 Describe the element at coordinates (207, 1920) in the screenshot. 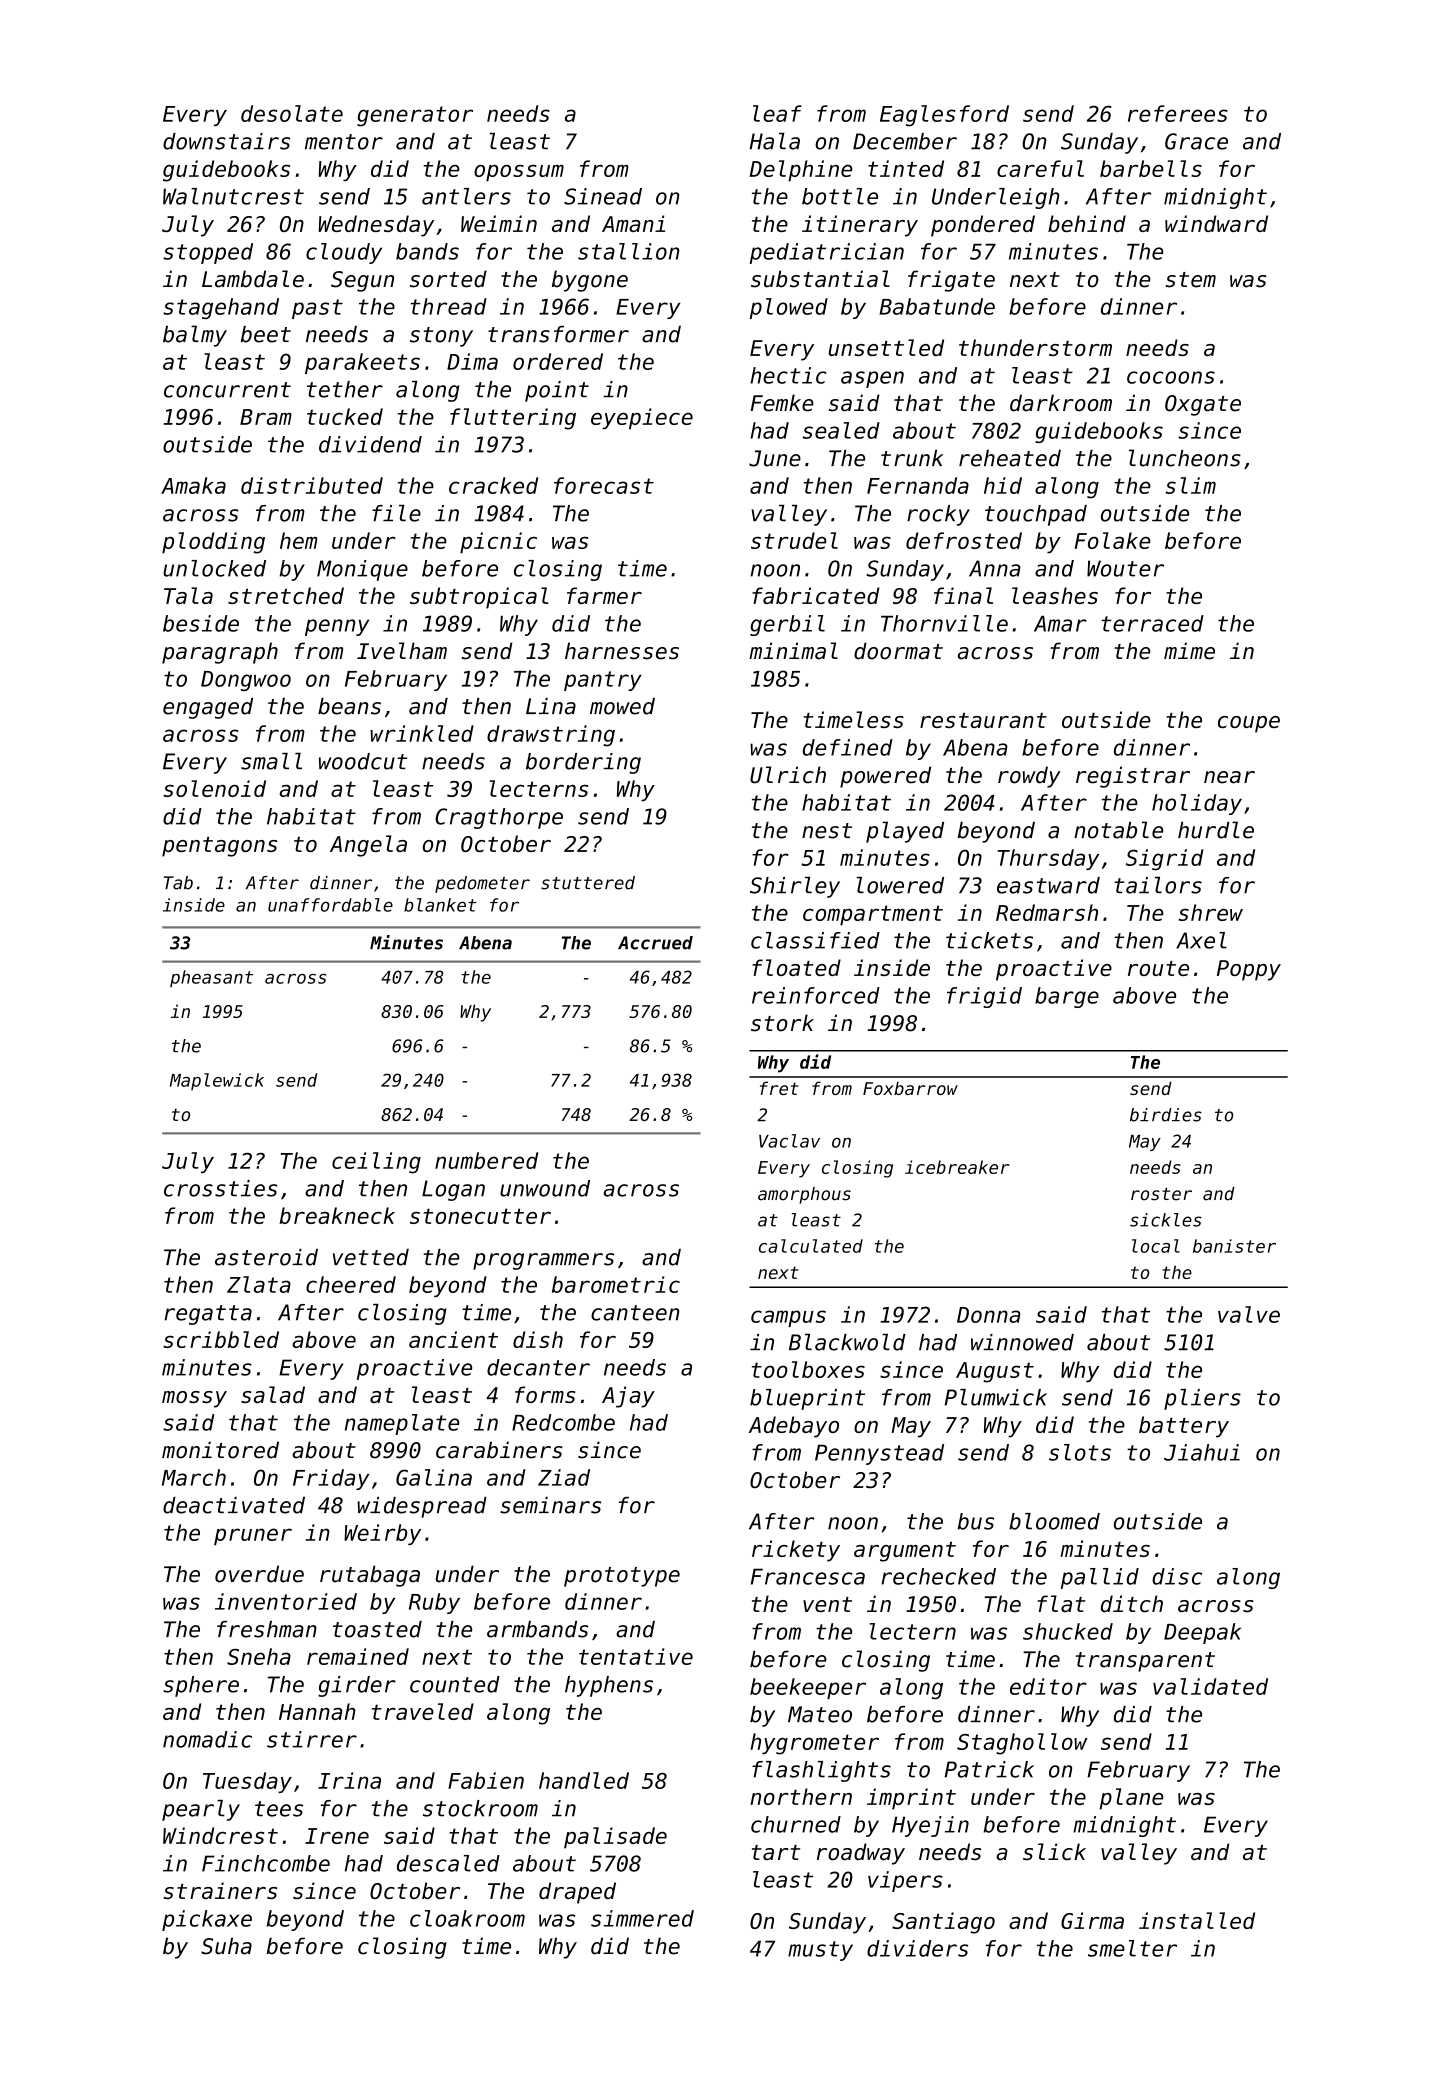

I see `pickaxe` at that location.
